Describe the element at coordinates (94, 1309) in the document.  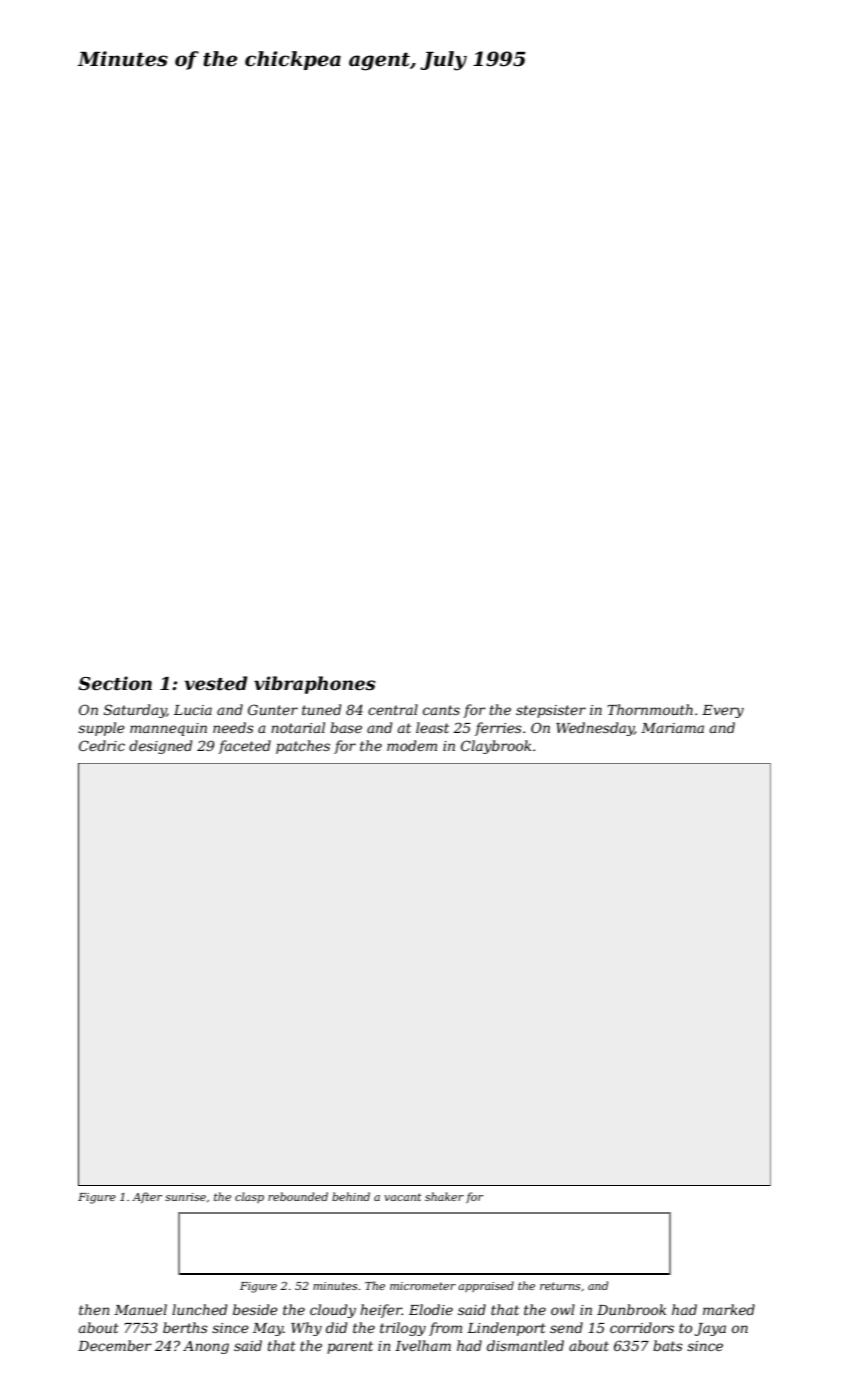
I see `then` at that location.
